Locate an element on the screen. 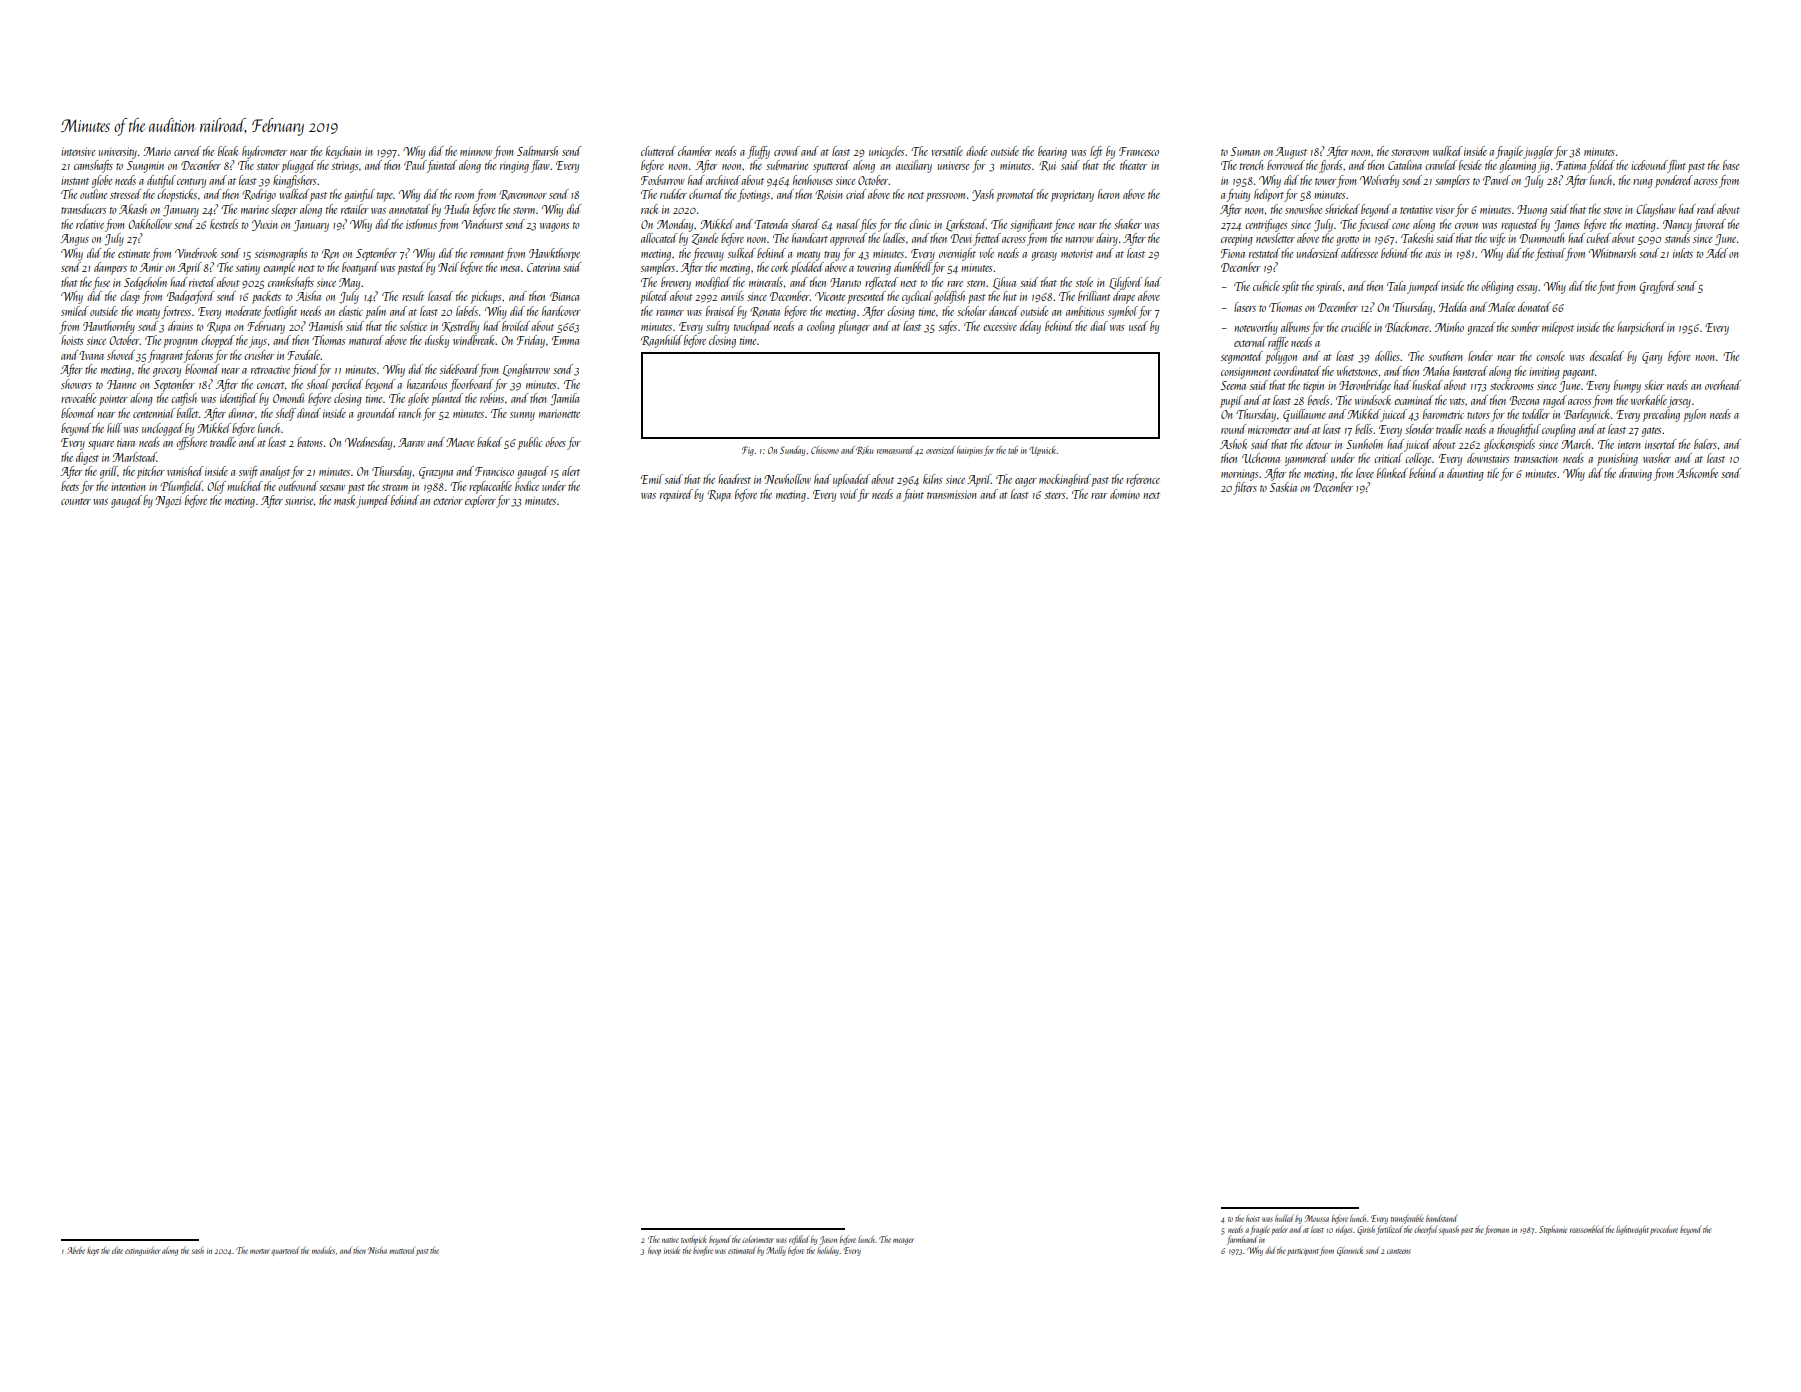 Image resolution: width=1801 pixels, height=1392 pixels. kept is located at coordinates (93, 1252).
